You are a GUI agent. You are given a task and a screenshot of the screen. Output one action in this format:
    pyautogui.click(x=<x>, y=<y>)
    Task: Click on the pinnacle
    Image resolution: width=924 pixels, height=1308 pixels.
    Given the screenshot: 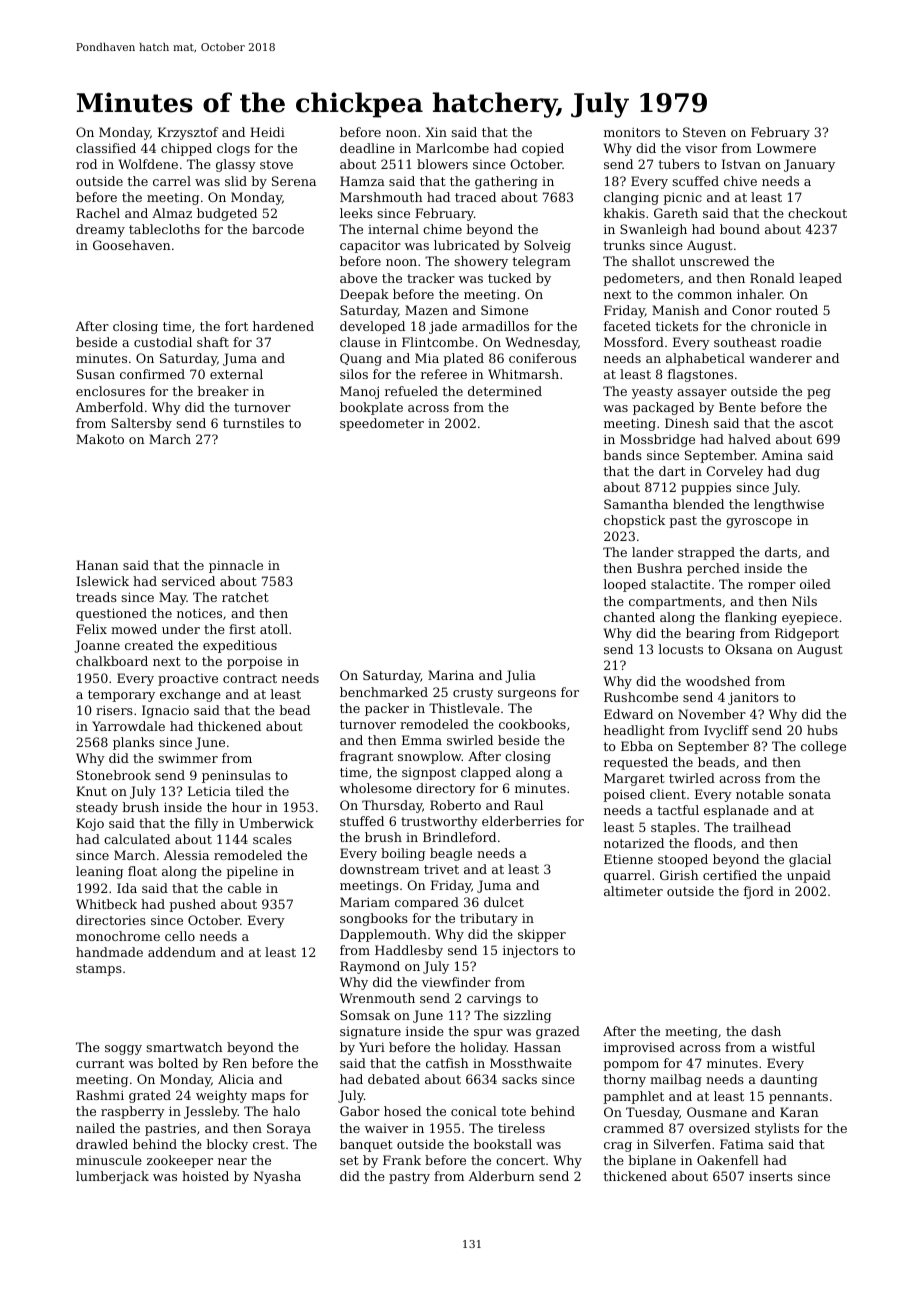 What is the action you would take?
    pyautogui.click(x=236, y=566)
